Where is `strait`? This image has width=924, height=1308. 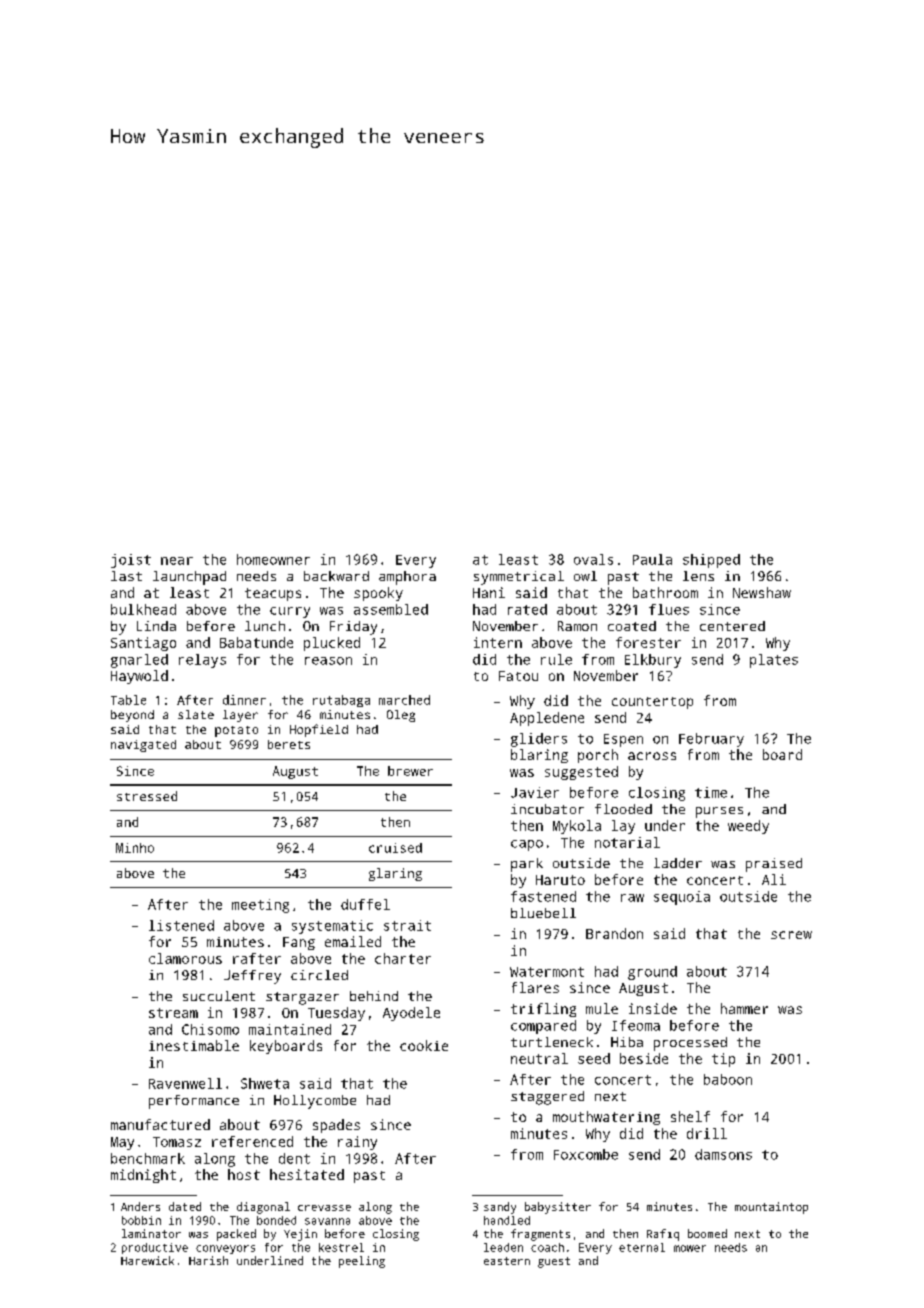
strait is located at coordinates (407, 925).
